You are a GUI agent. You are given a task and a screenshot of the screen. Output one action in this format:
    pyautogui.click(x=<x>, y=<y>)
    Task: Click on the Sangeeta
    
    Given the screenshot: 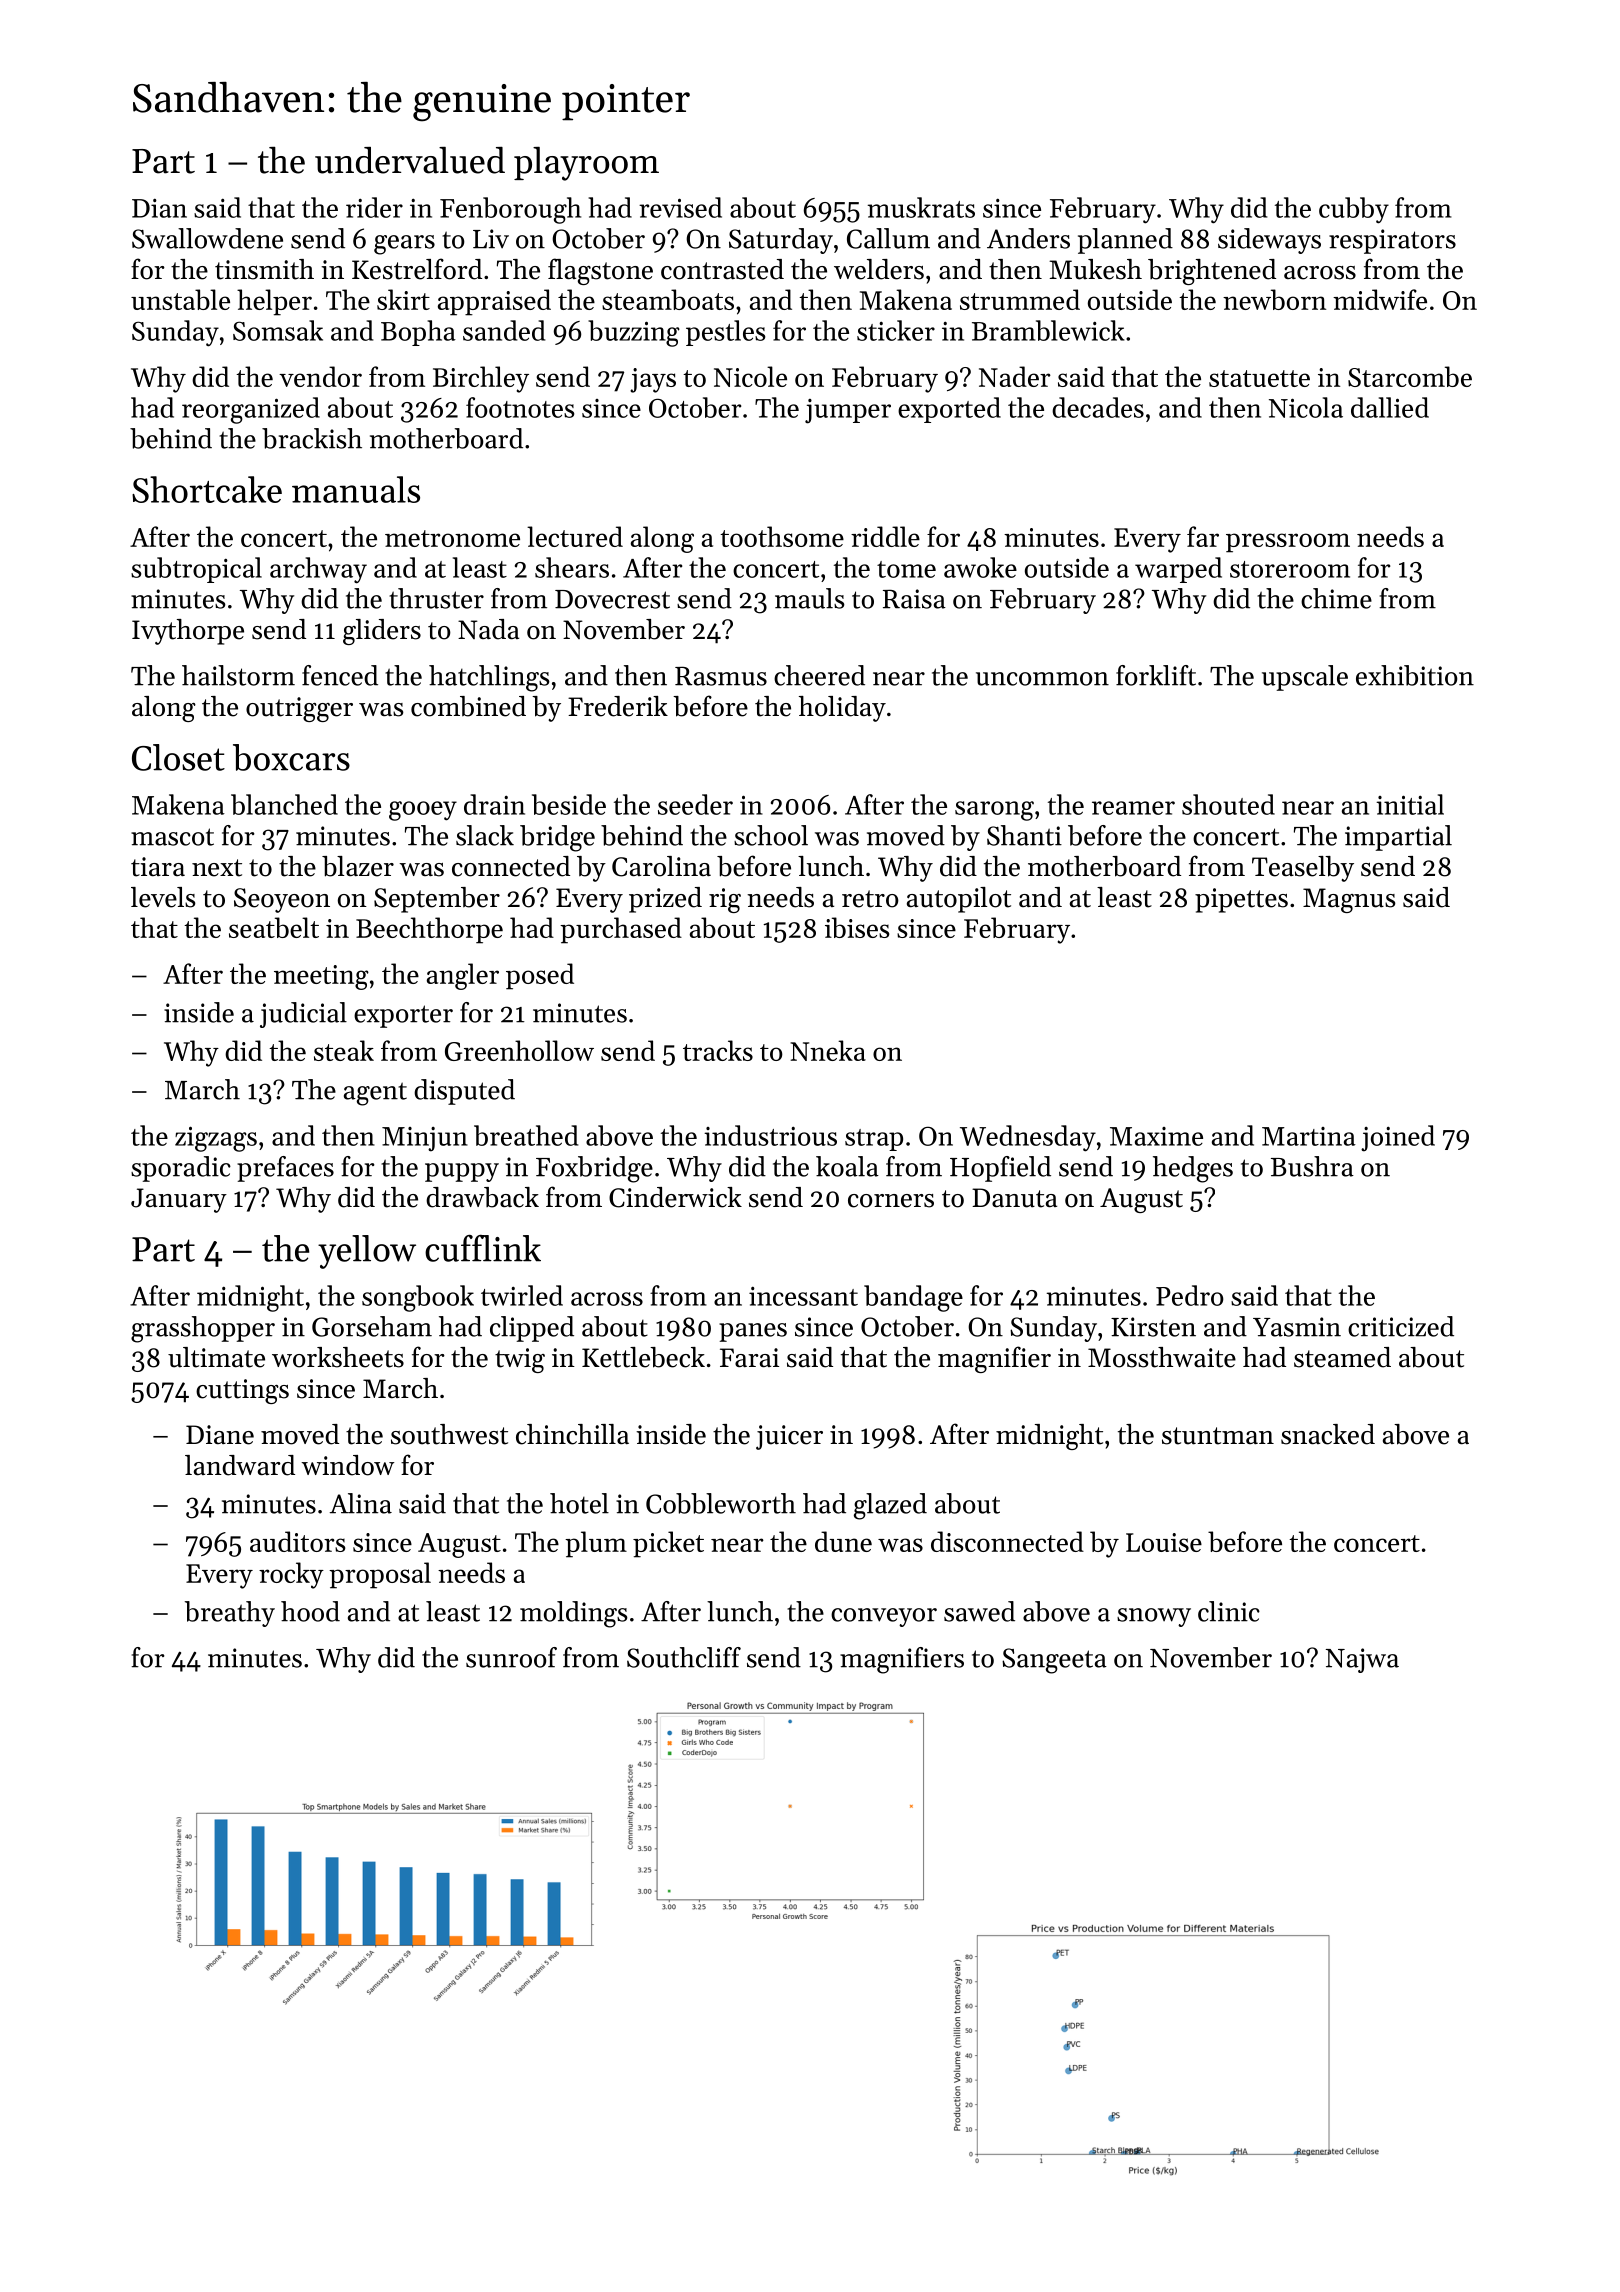 What is the action you would take?
    pyautogui.click(x=1054, y=1661)
